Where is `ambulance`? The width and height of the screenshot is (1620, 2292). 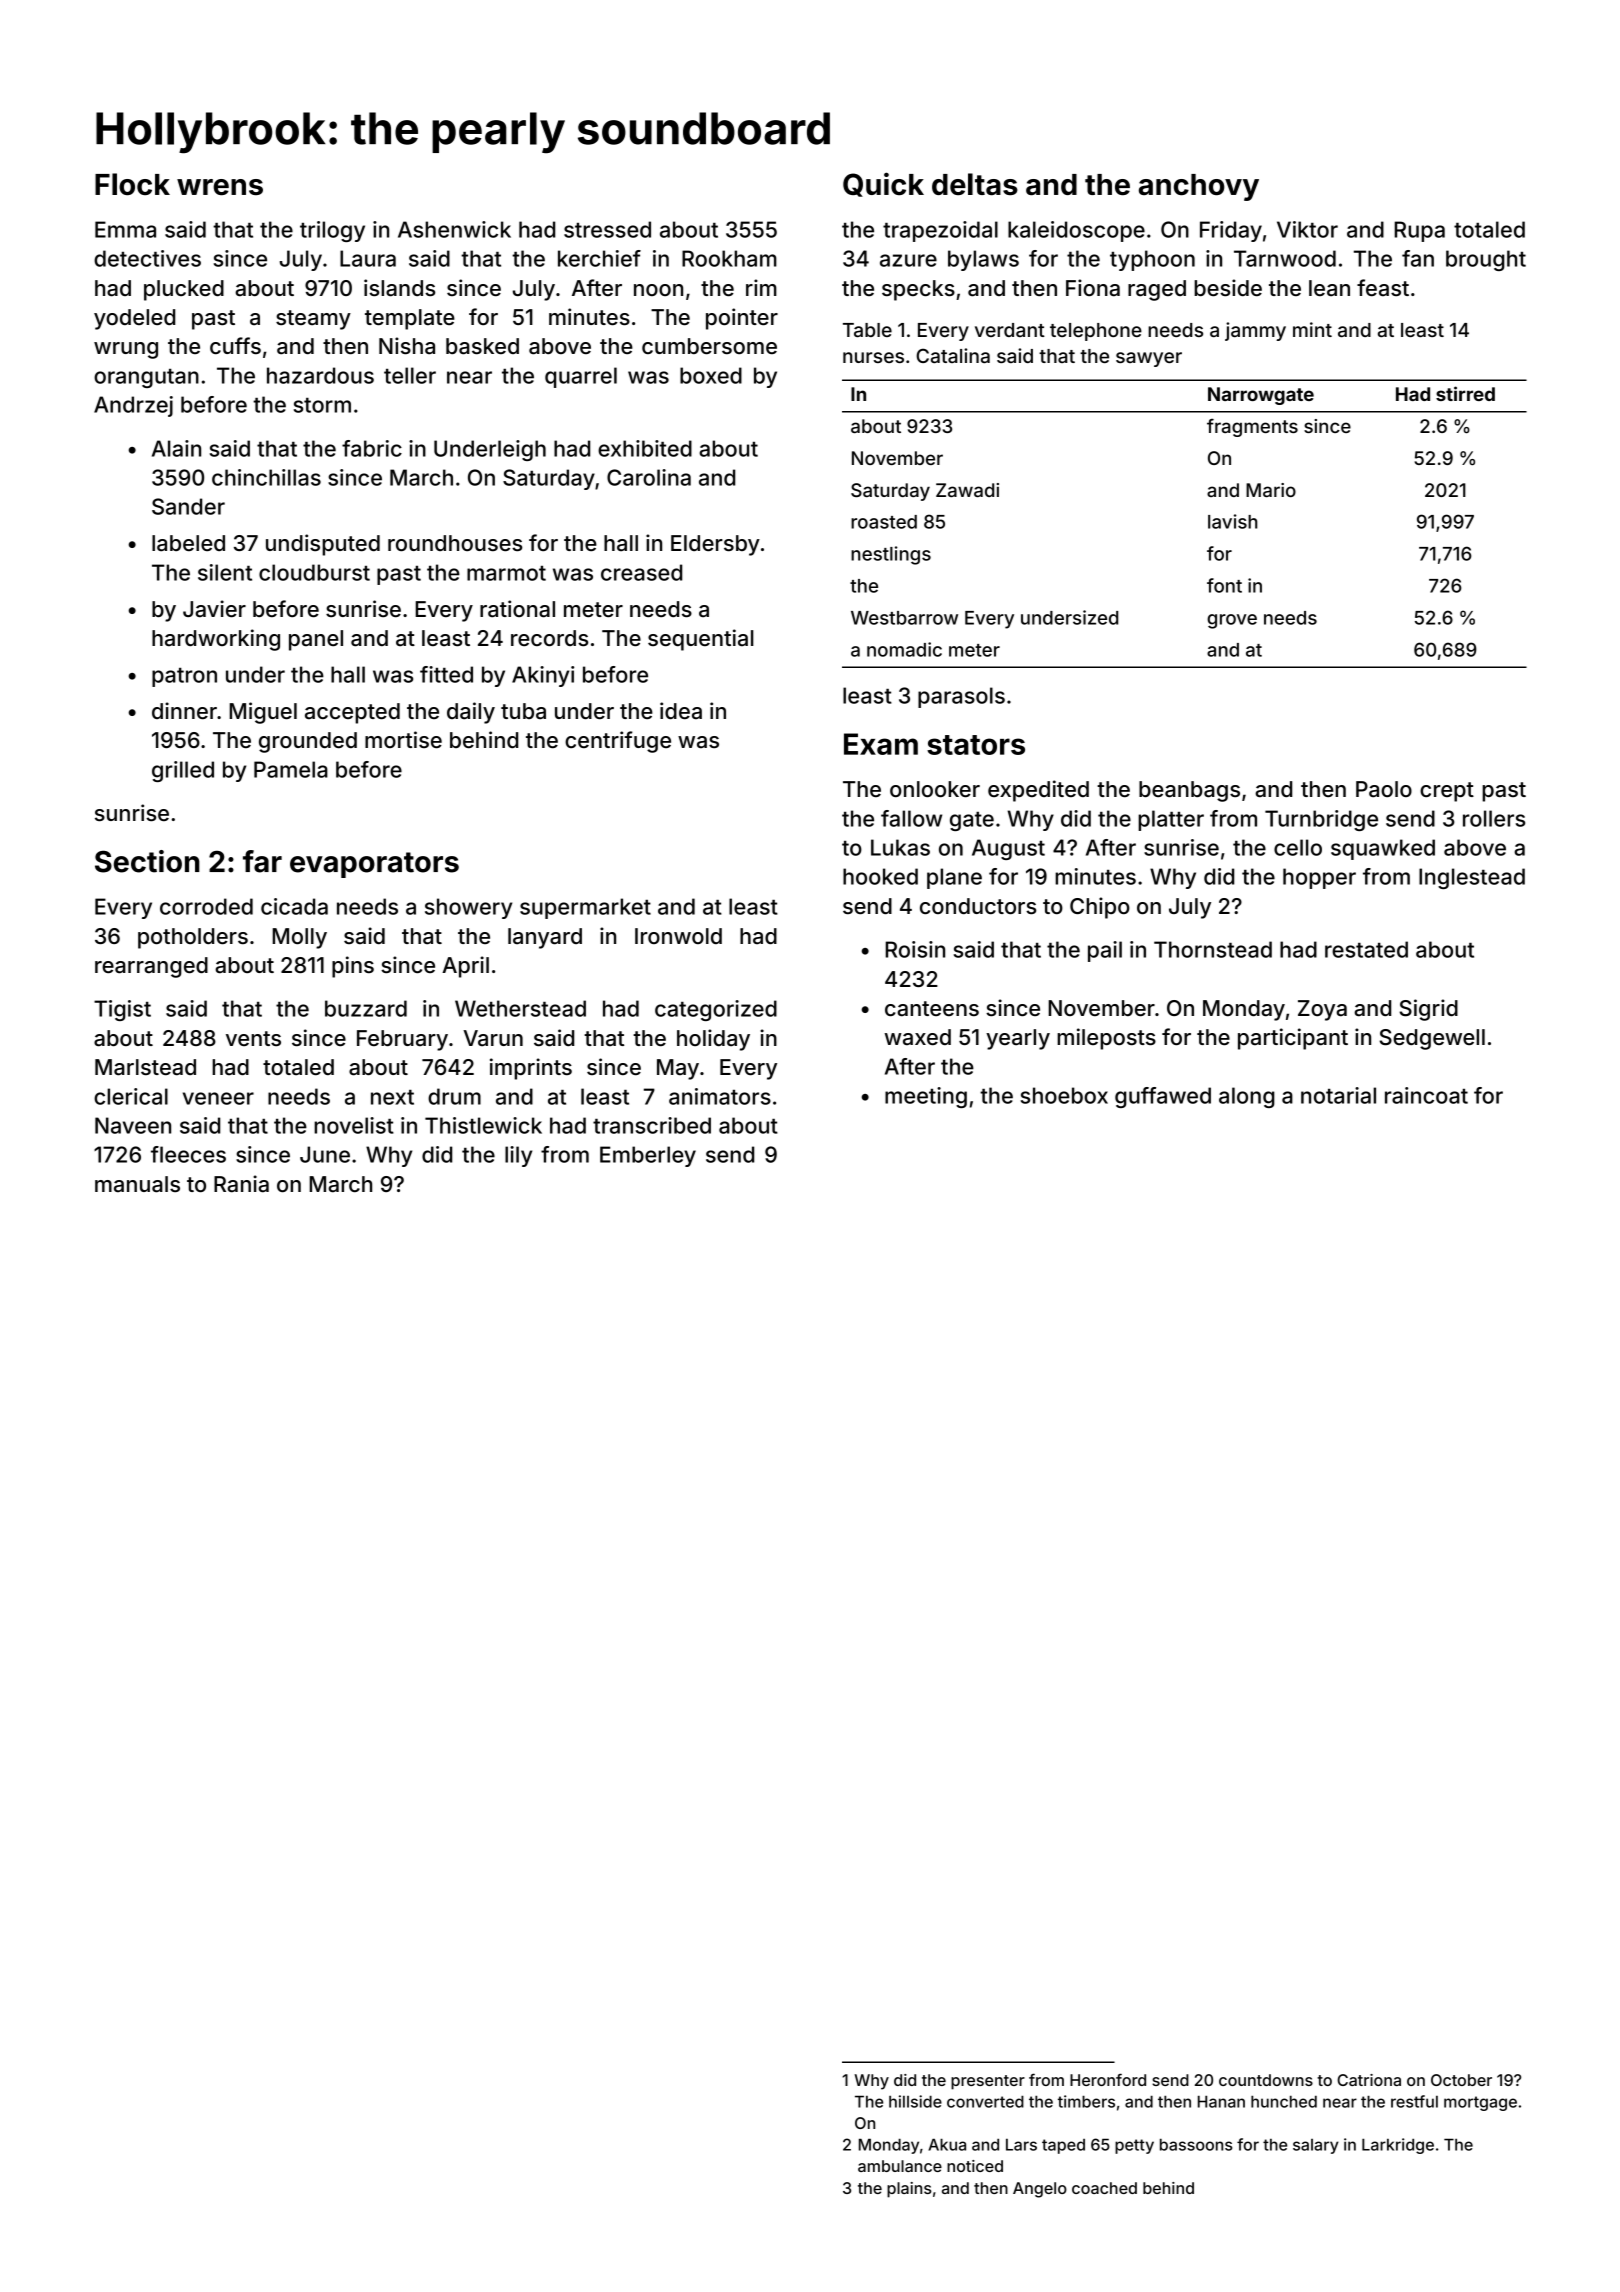 ambulance is located at coordinates (900, 2166).
